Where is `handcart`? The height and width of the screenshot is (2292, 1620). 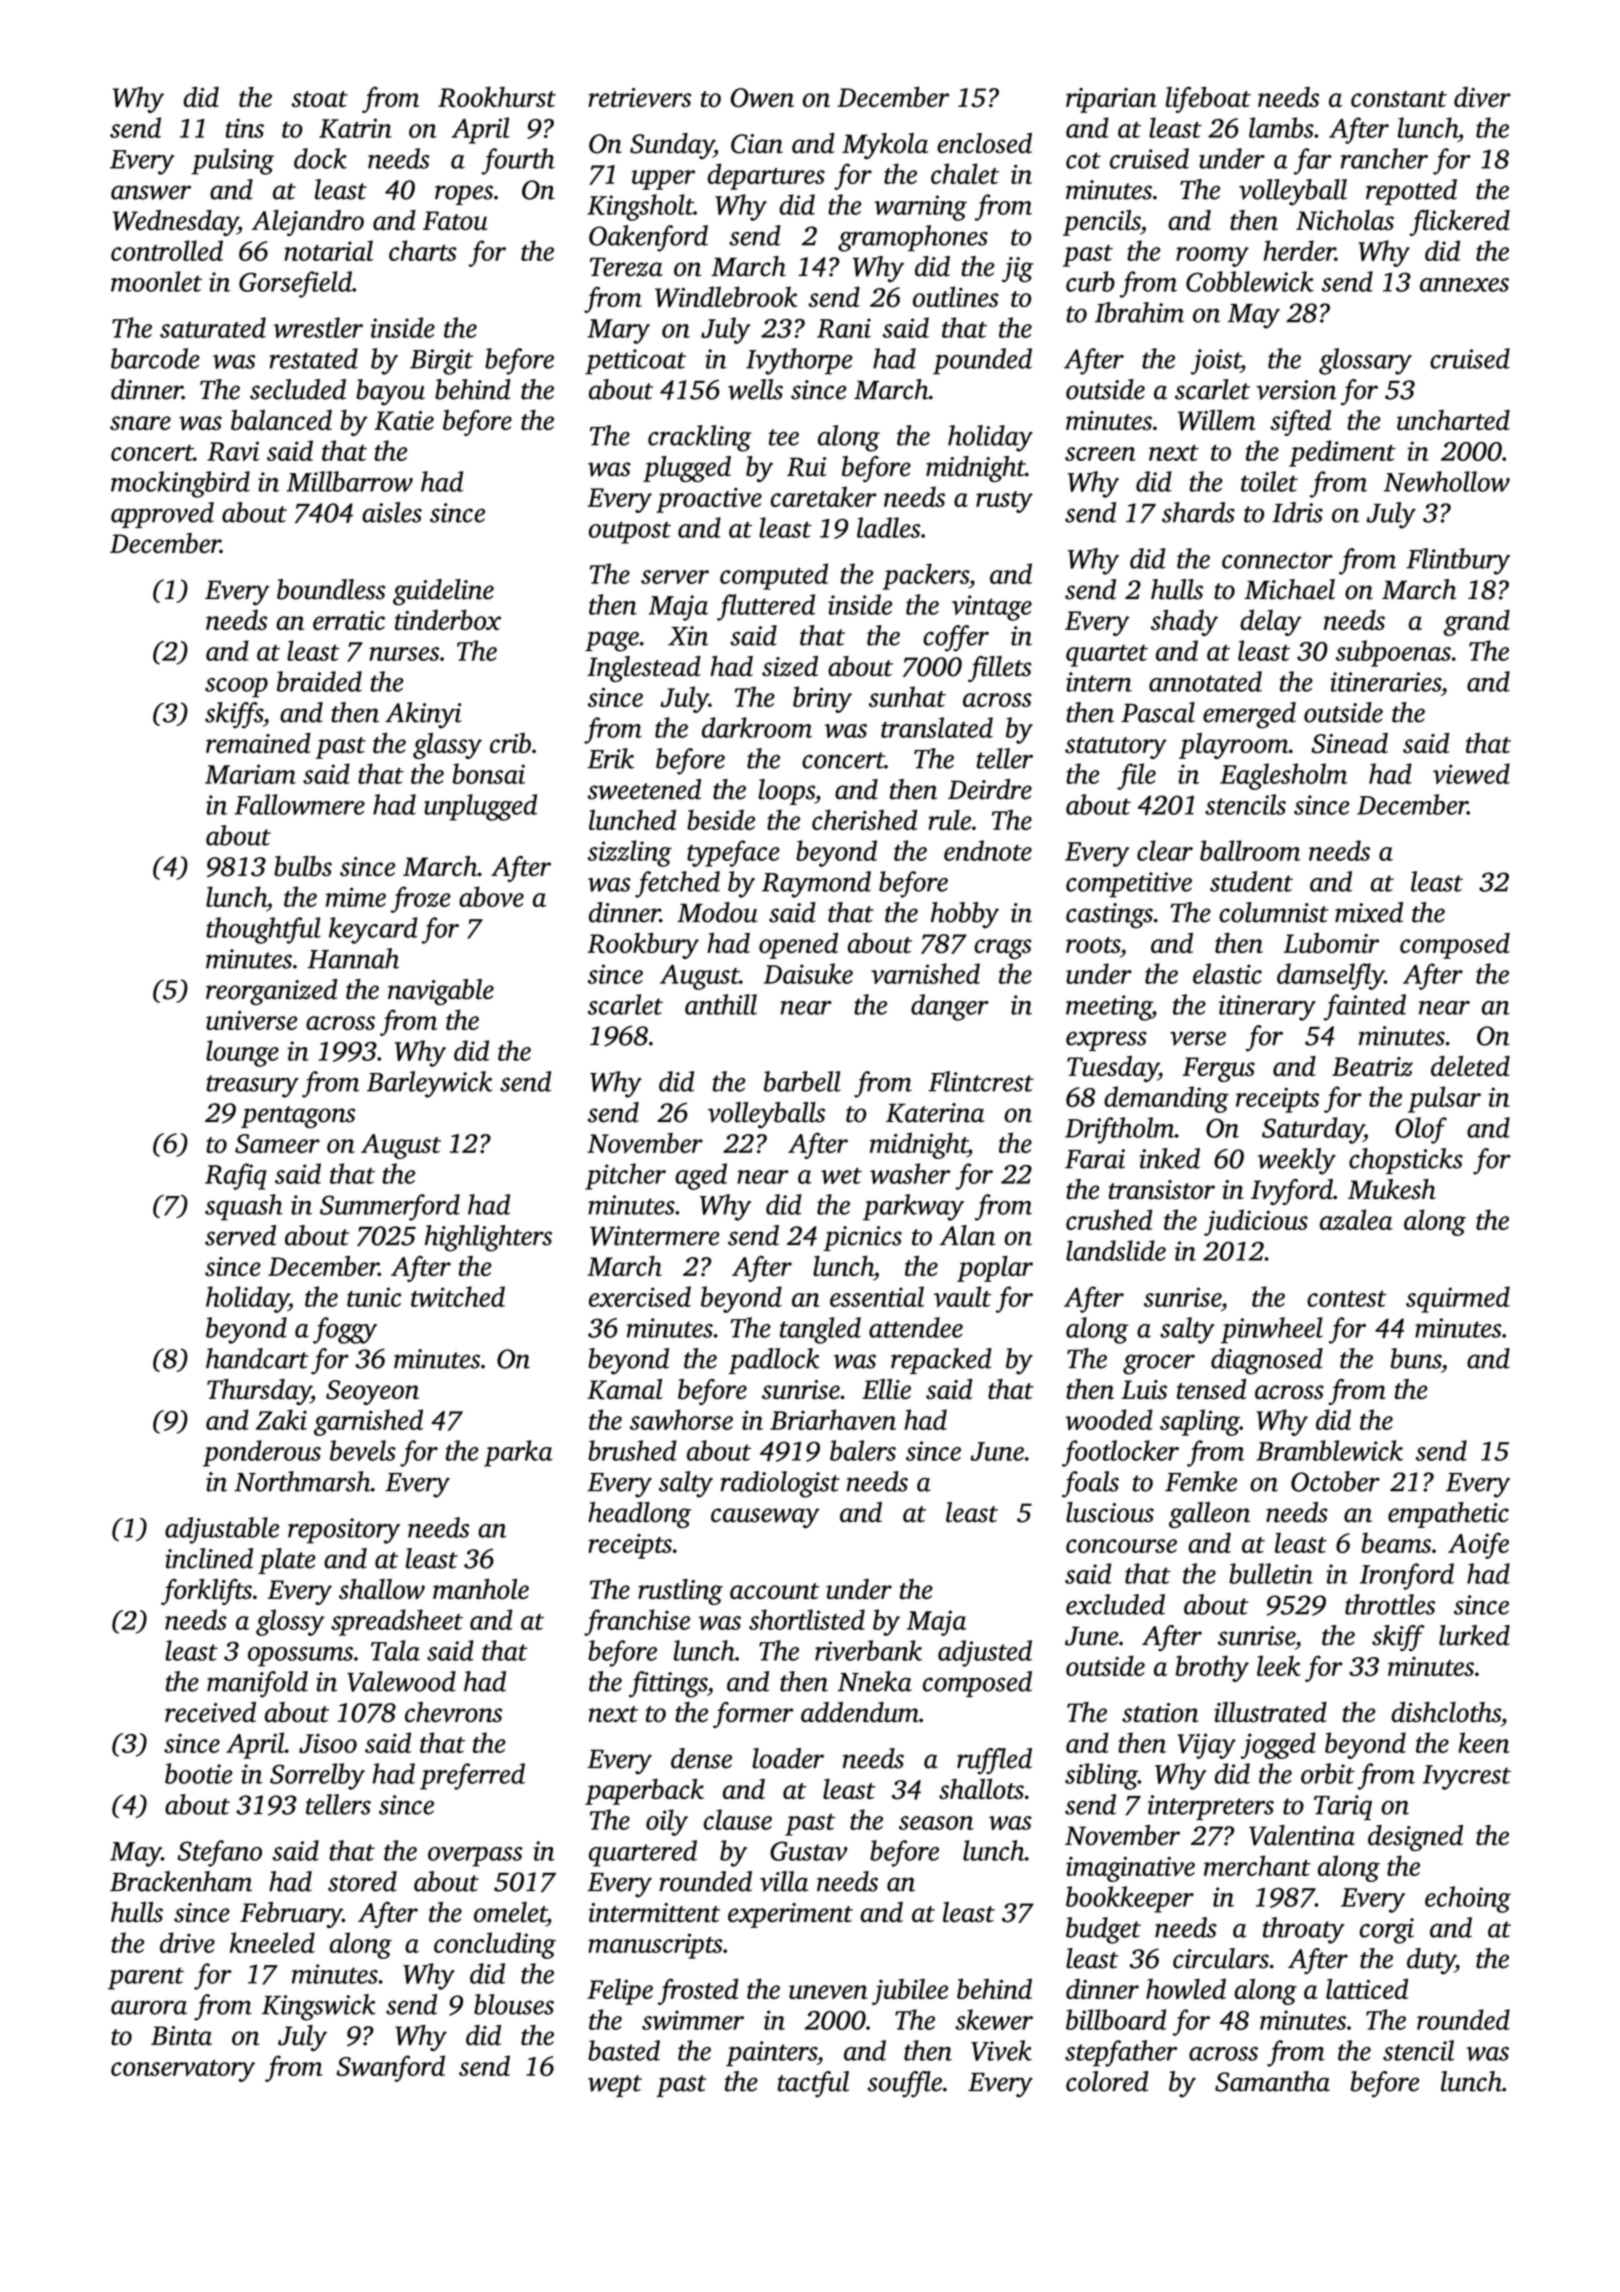
handcart is located at coordinates (257, 1358).
